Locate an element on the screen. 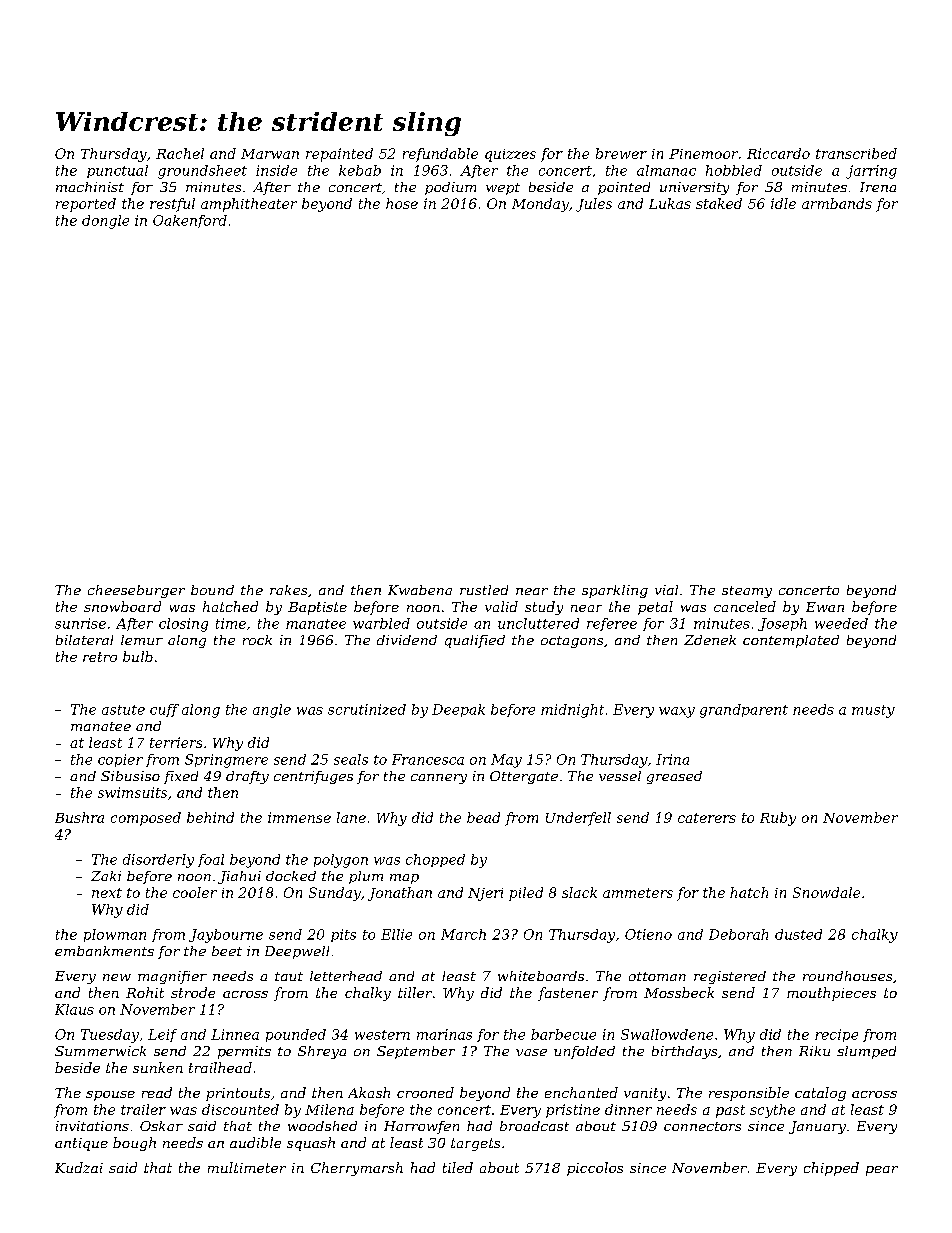 This screenshot has width=952, height=1233. angle is located at coordinates (272, 711).
